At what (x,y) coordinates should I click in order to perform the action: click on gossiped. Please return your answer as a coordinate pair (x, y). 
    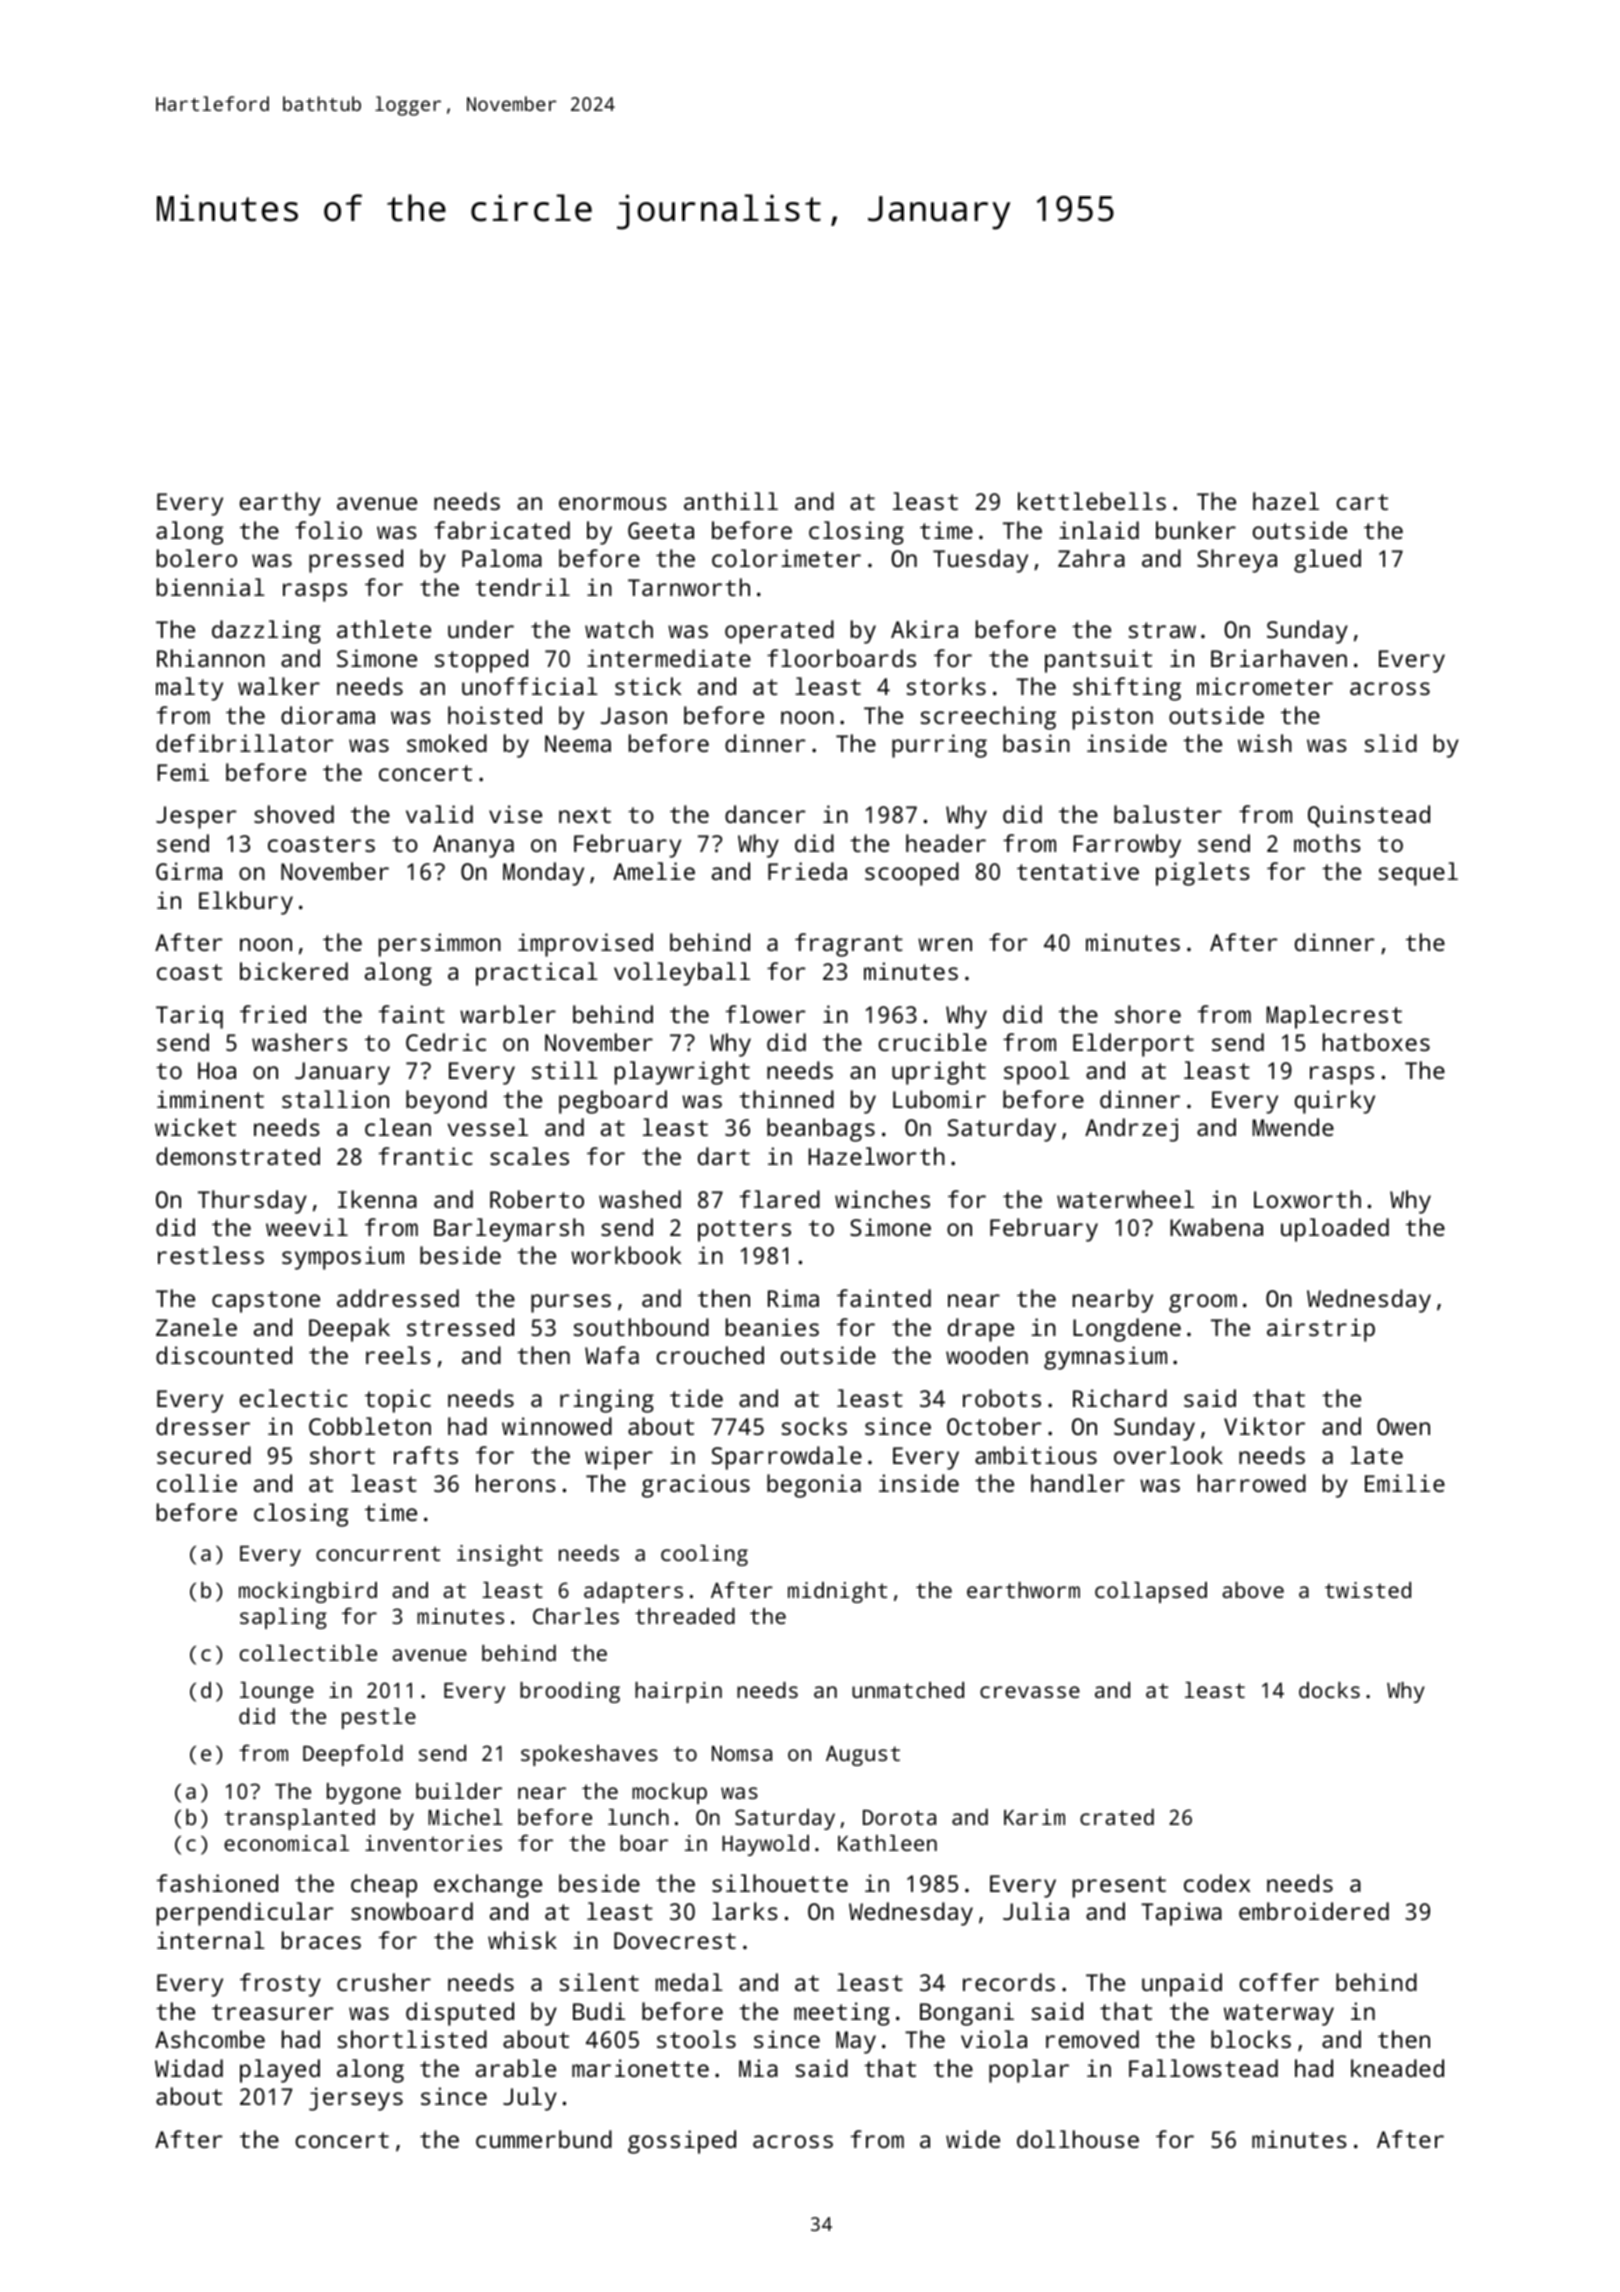
    Looking at the image, I should click on (682, 2142).
